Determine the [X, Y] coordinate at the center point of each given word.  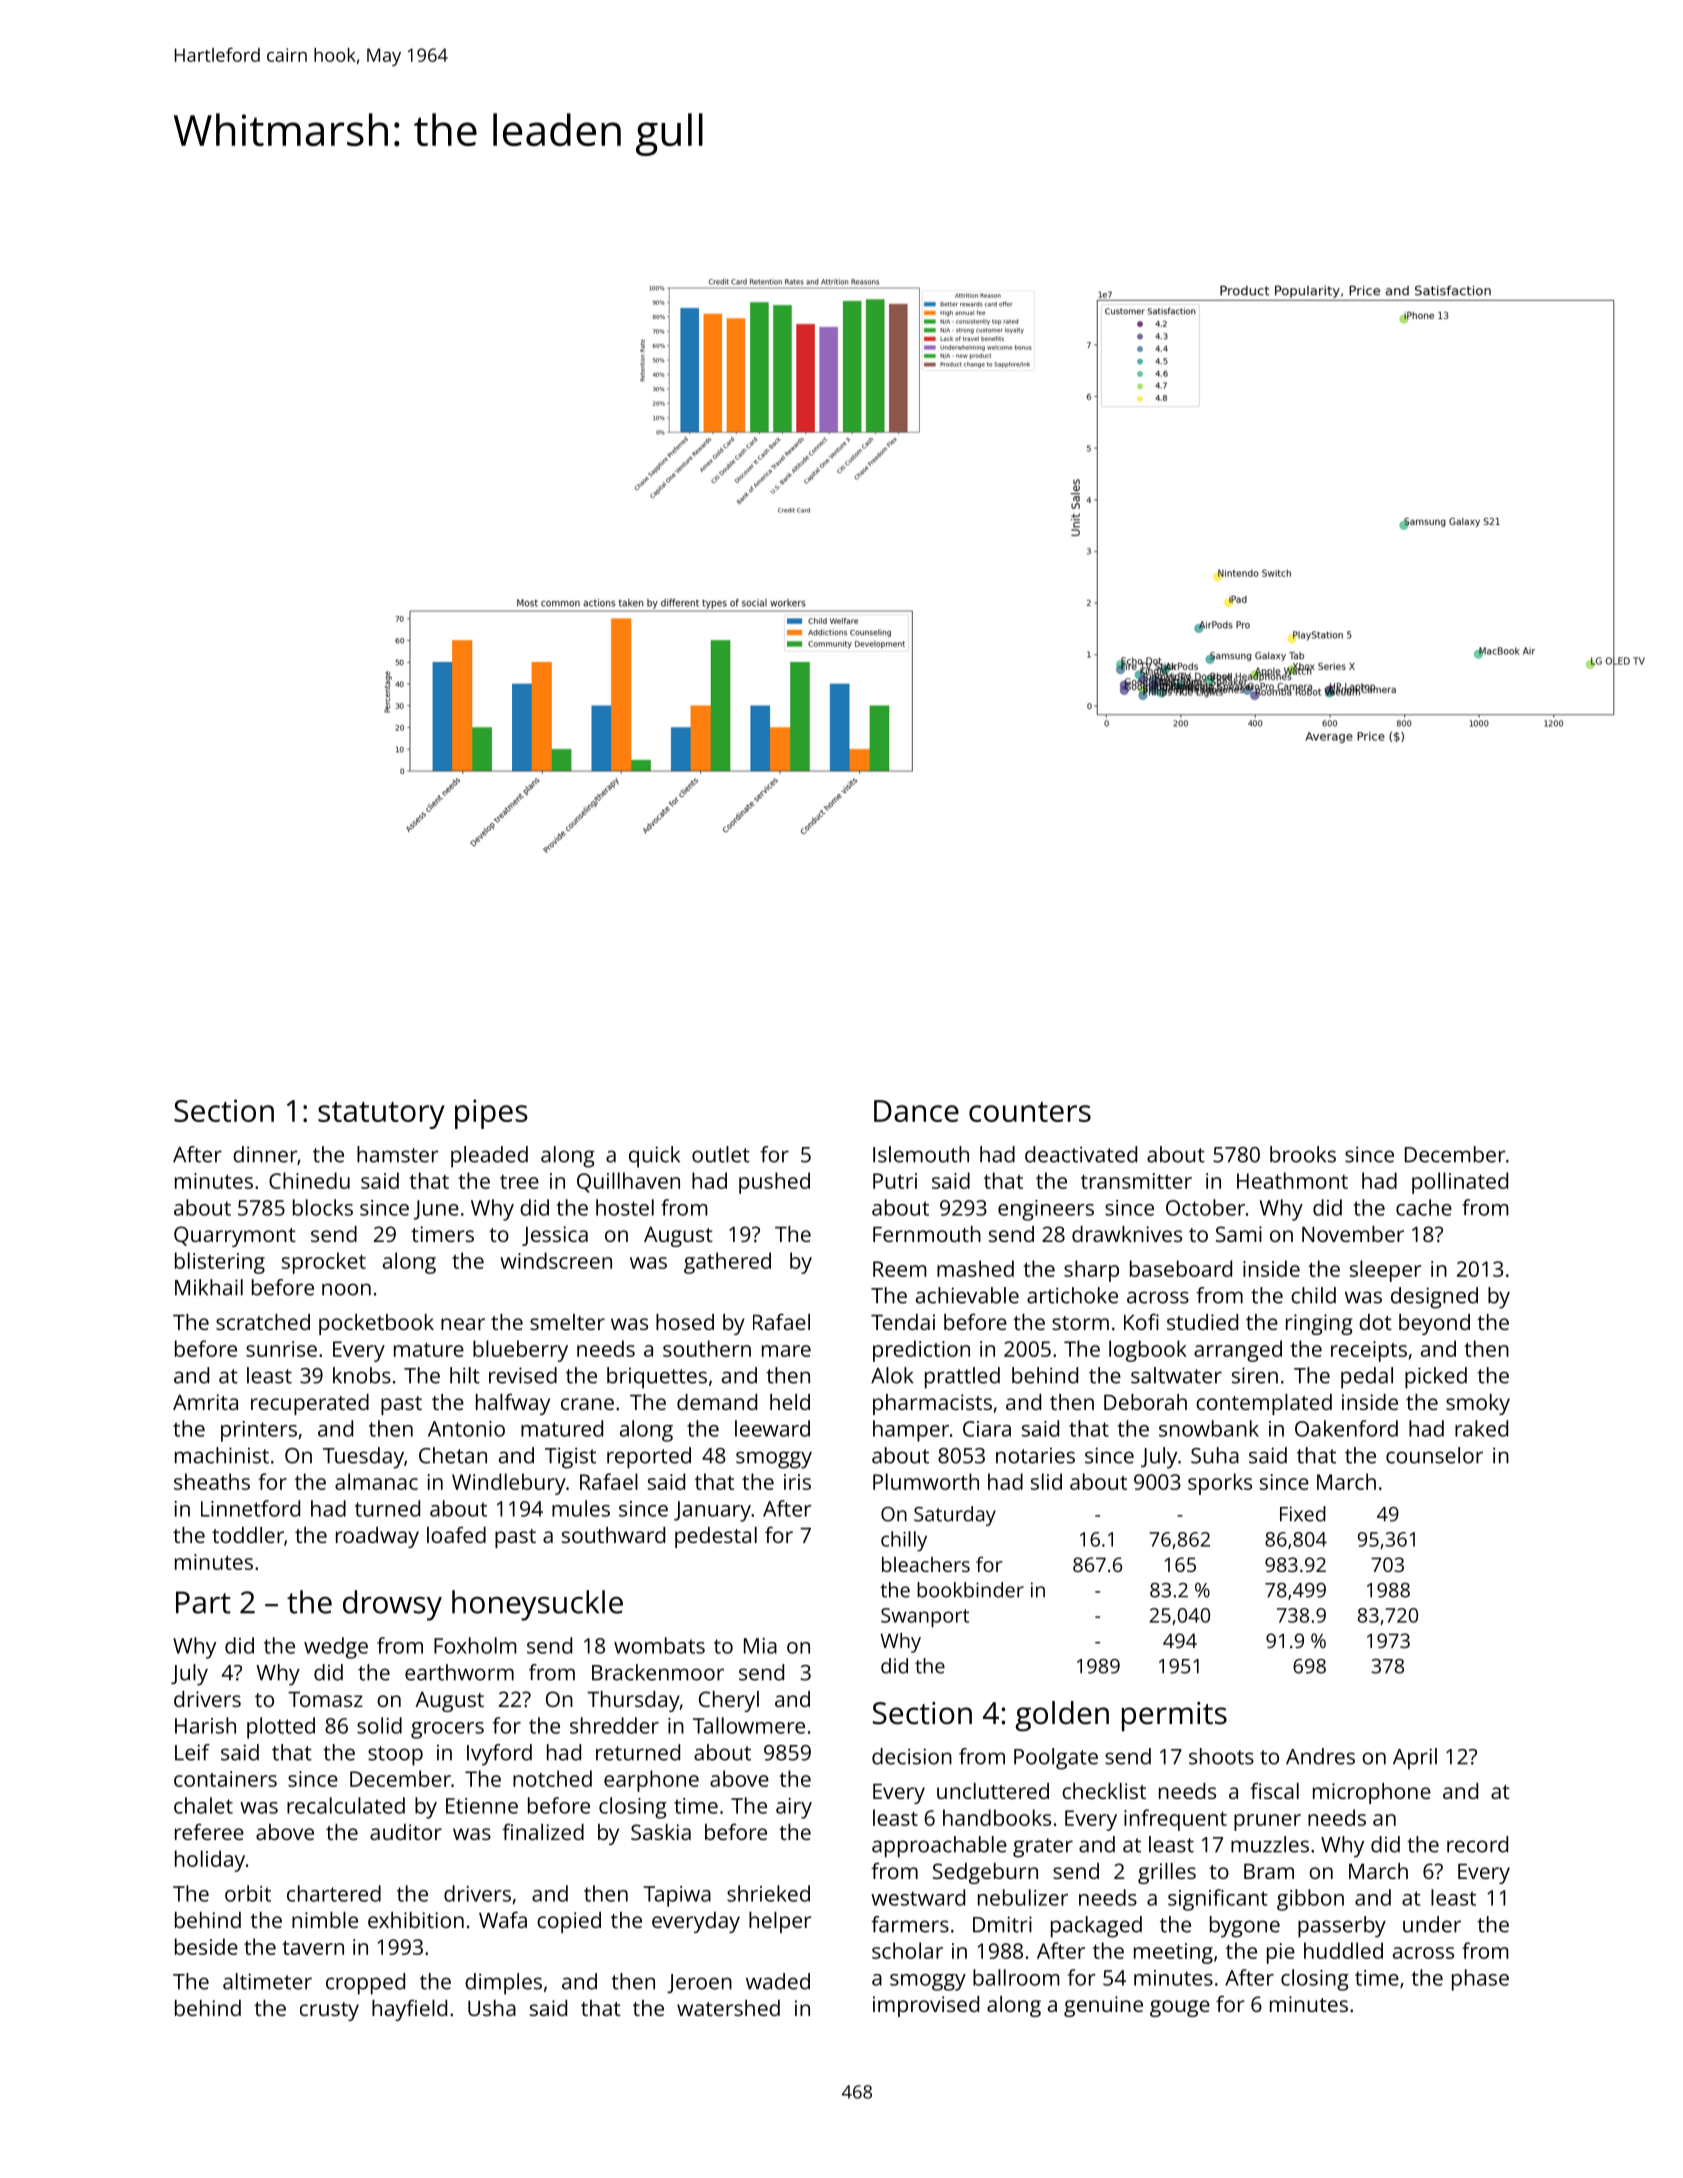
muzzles [1270, 1844]
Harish [205, 1725]
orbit [248, 1893]
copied [569, 1922]
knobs [362, 1375]
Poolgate [1056, 1759]
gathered [727, 1263]
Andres [1320, 1756]
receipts [1369, 1351]
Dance [916, 1111]
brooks [1303, 1154]
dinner [265, 1154]
